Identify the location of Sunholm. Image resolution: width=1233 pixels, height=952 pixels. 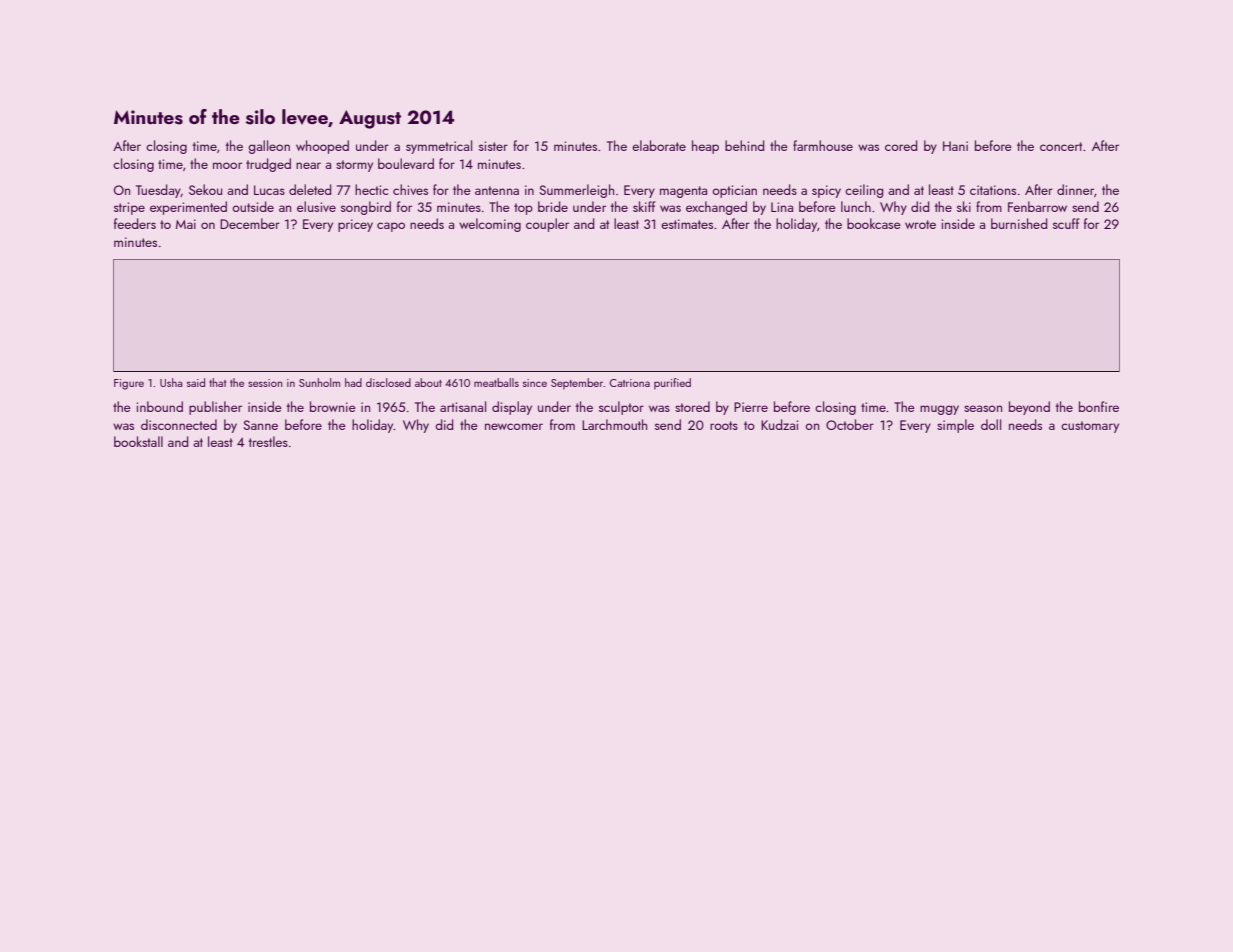
(319, 382).
